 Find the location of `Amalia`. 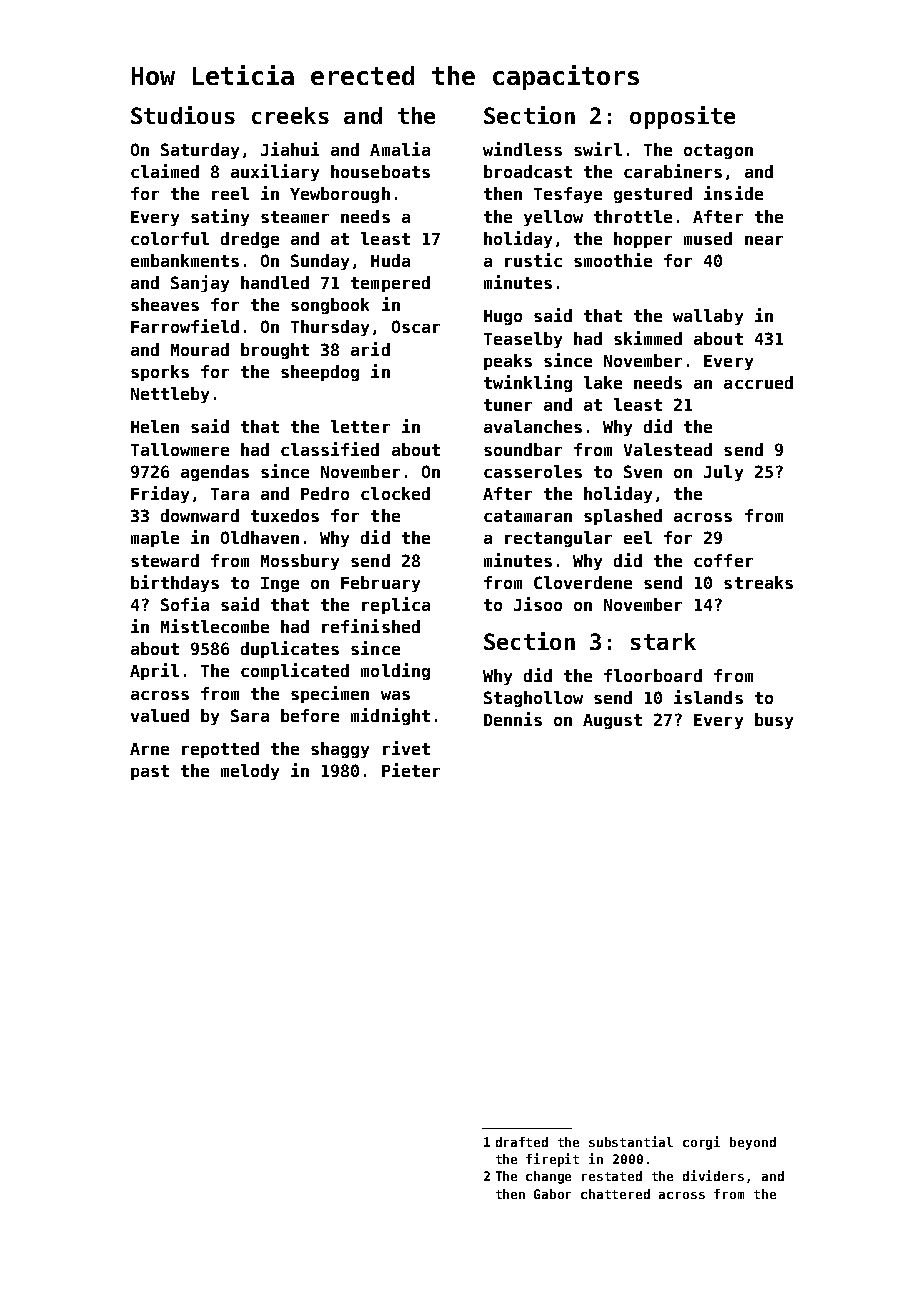

Amalia is located at coordinates (400, 149).
